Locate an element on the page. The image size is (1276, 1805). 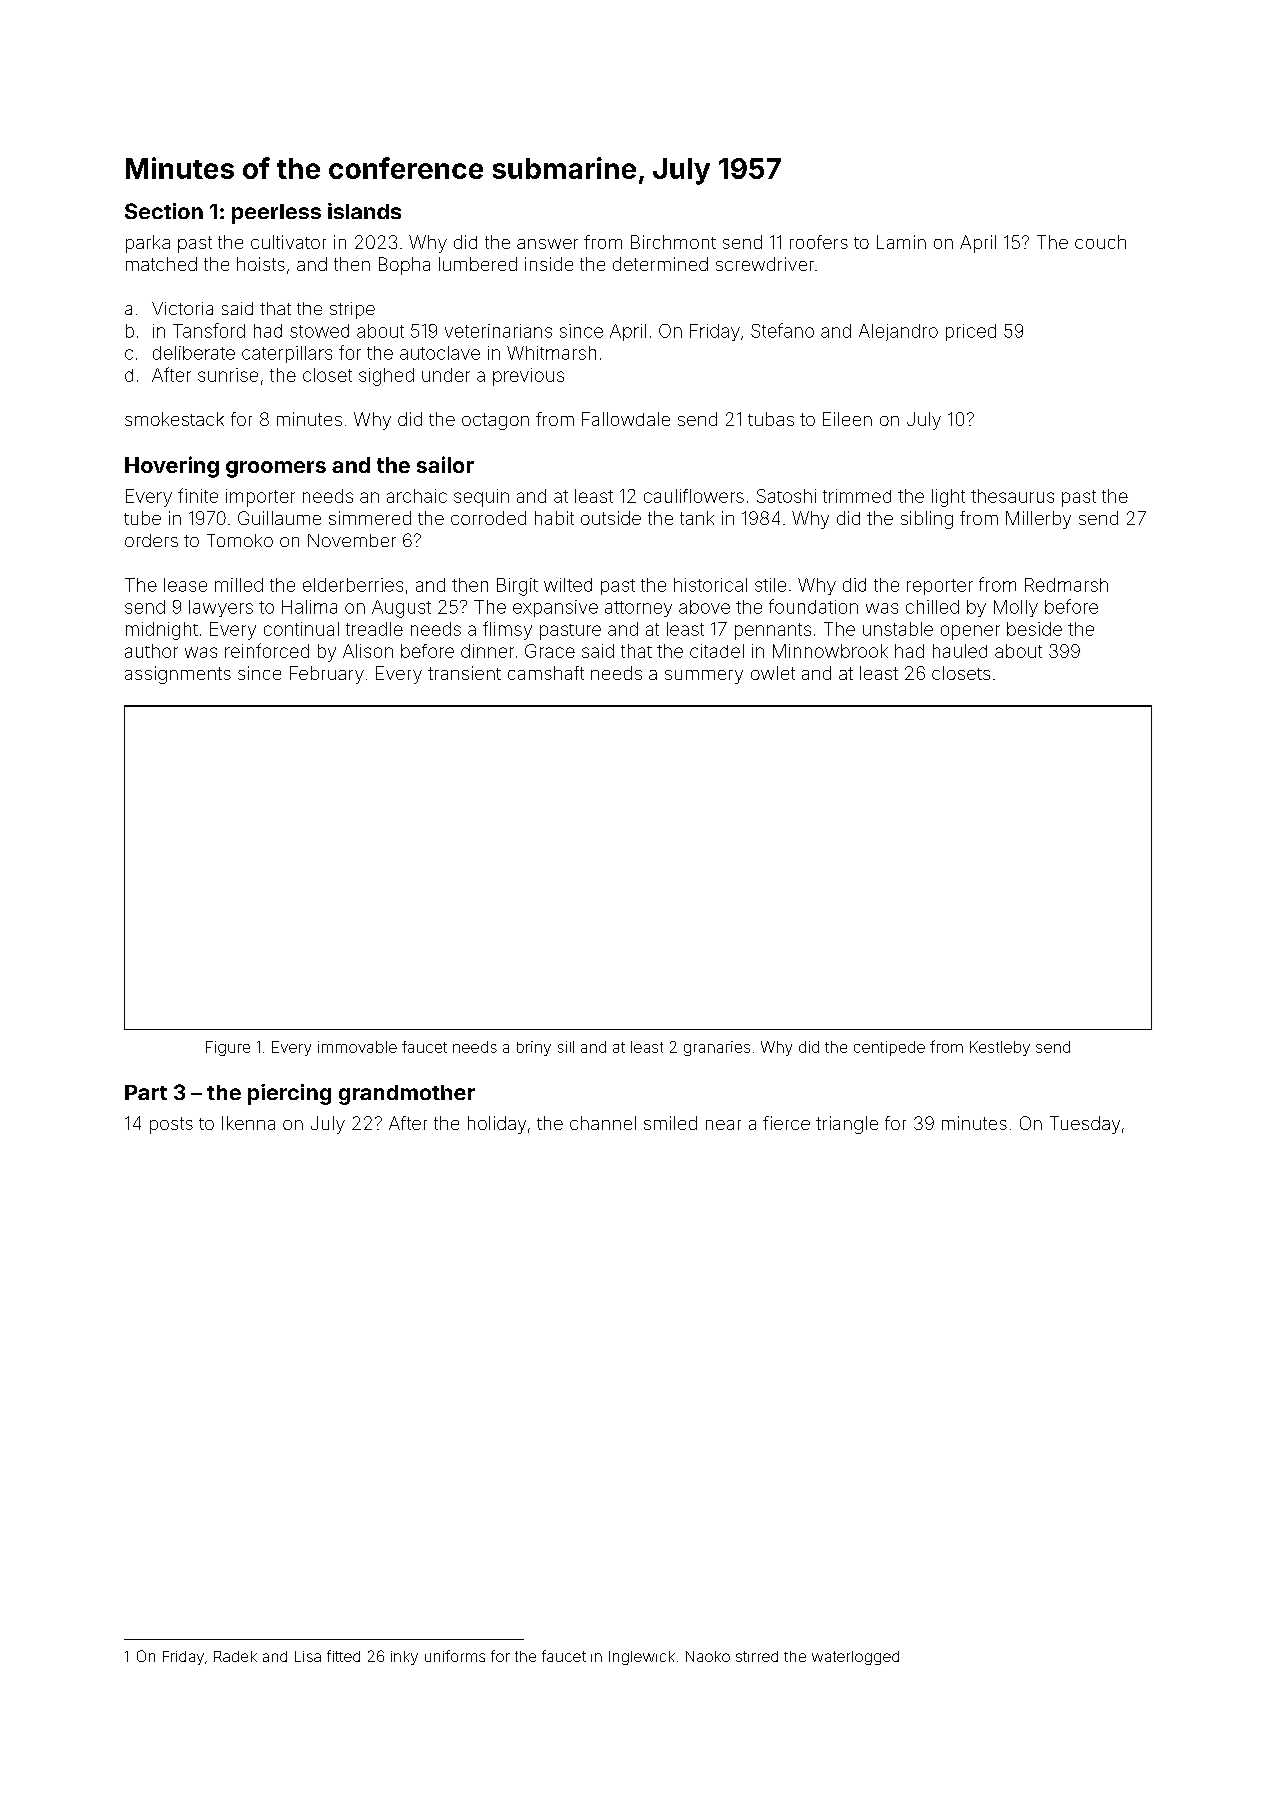
Guillaume is located at coordinates (279, 518).
